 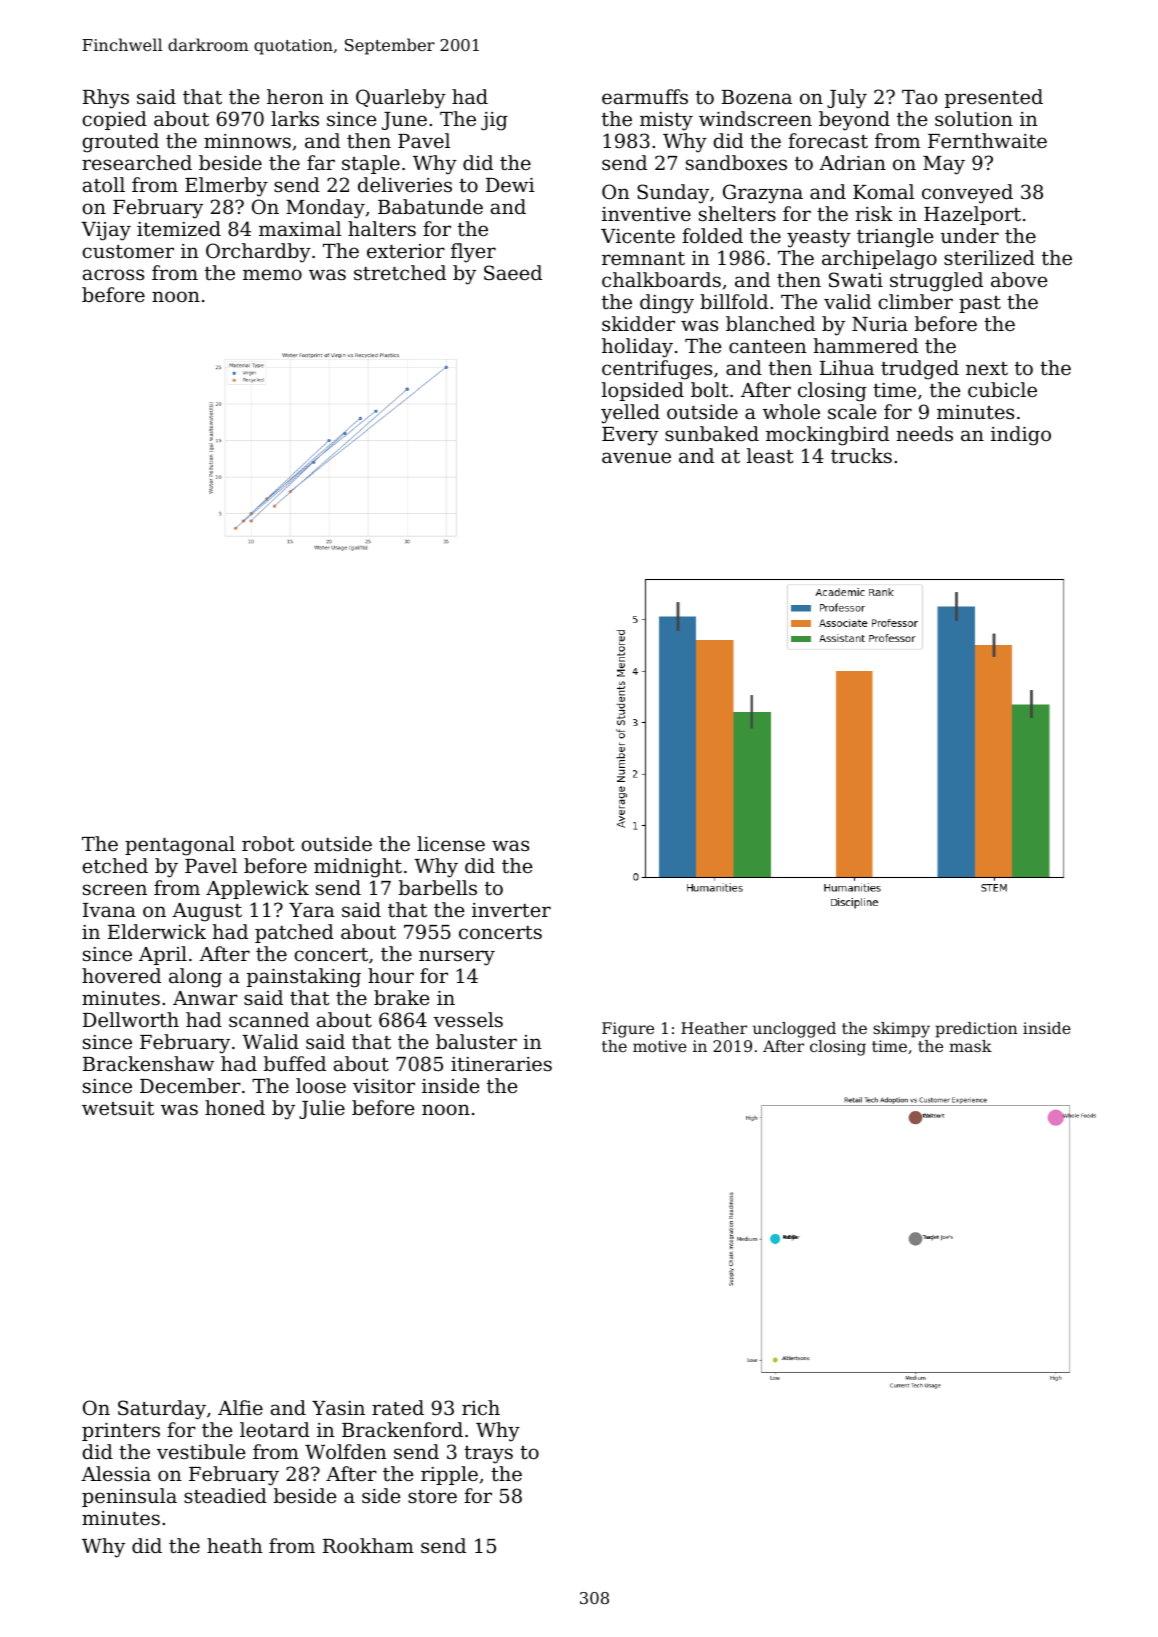 What do you see at coordinates (401, 99) in the image?
I see `Quarleby` at bounding box center [401, 99].
